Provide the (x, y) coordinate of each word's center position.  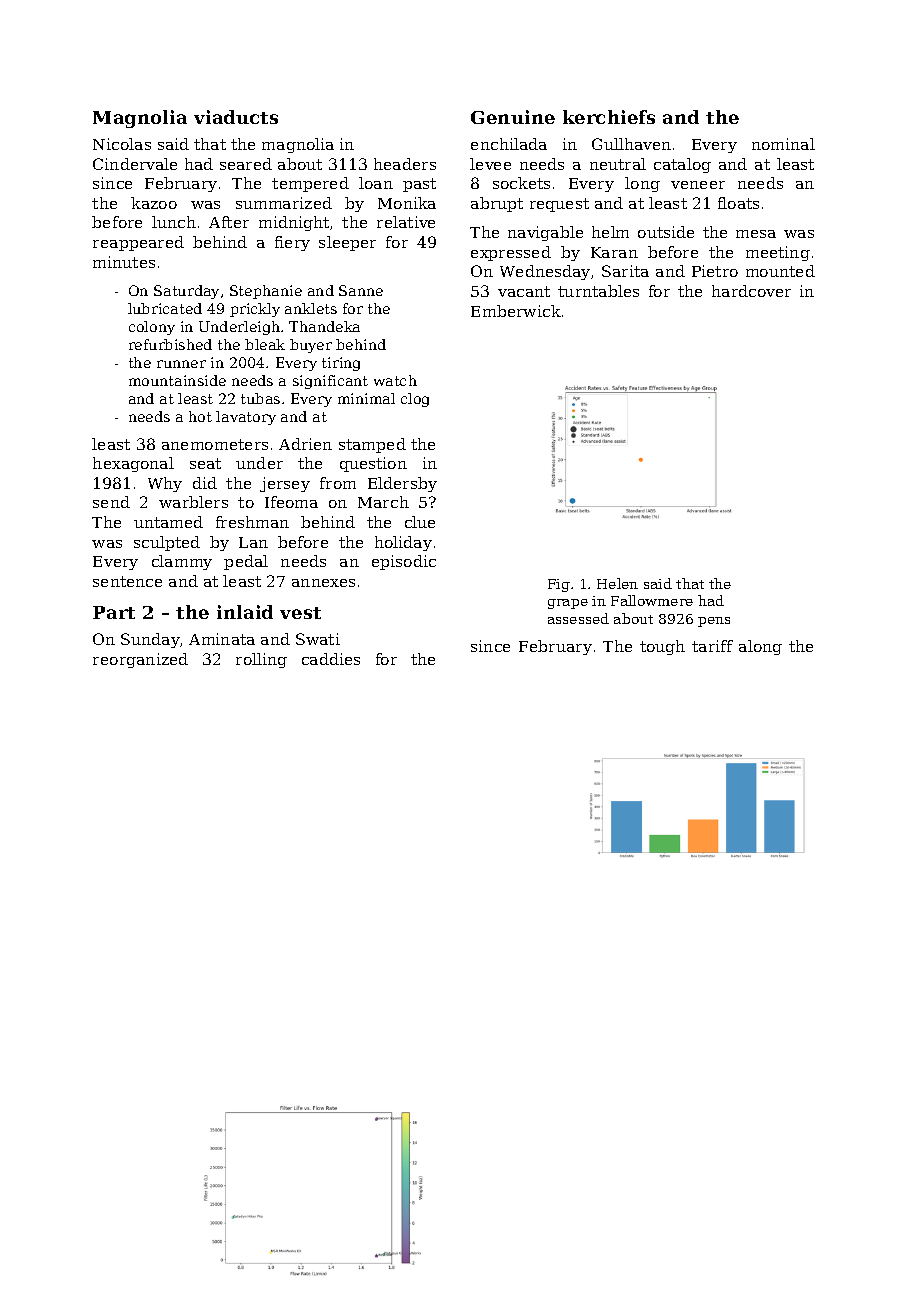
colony (152, 328)
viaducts (236, 117)
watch (395, 380)
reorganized (140, 660)
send (111, 502)
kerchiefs (609, 117)
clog (415, 400)
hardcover (751, 291)
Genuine (513, 117)
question (373, 464)
